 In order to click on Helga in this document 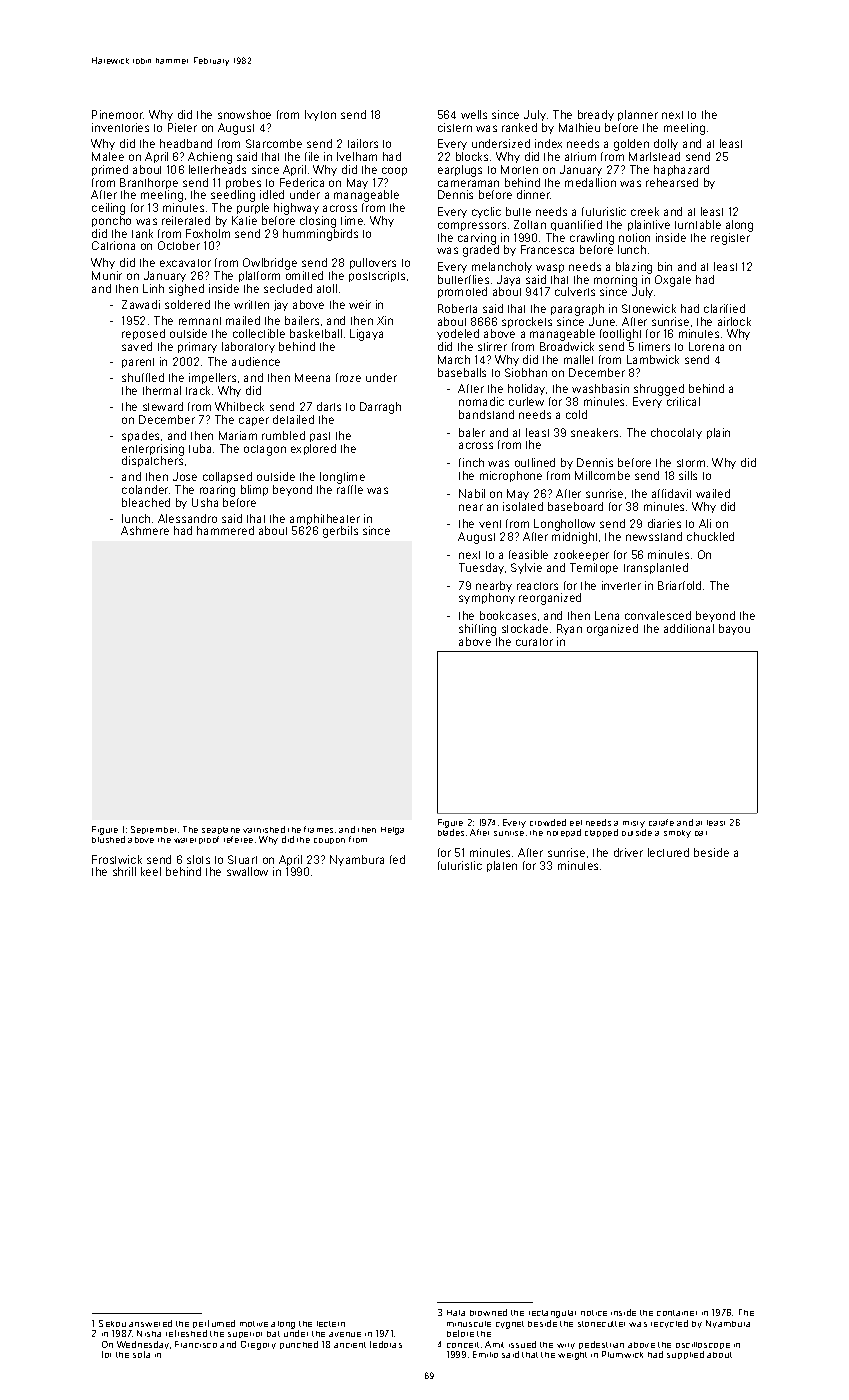, I will do `click(392, 831)`.
